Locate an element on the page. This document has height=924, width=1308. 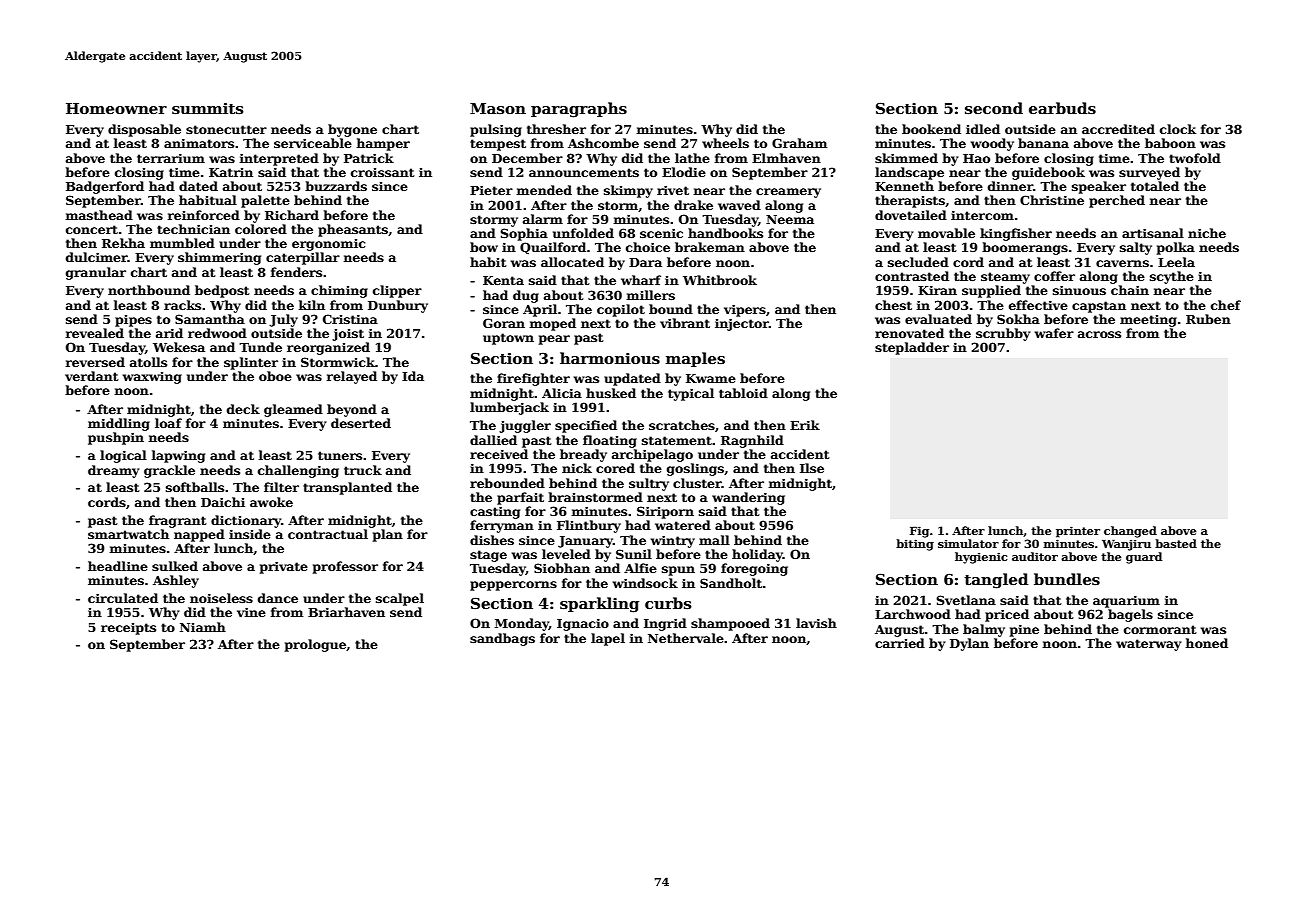
dovetailed is located at coordinates (911, 215).
